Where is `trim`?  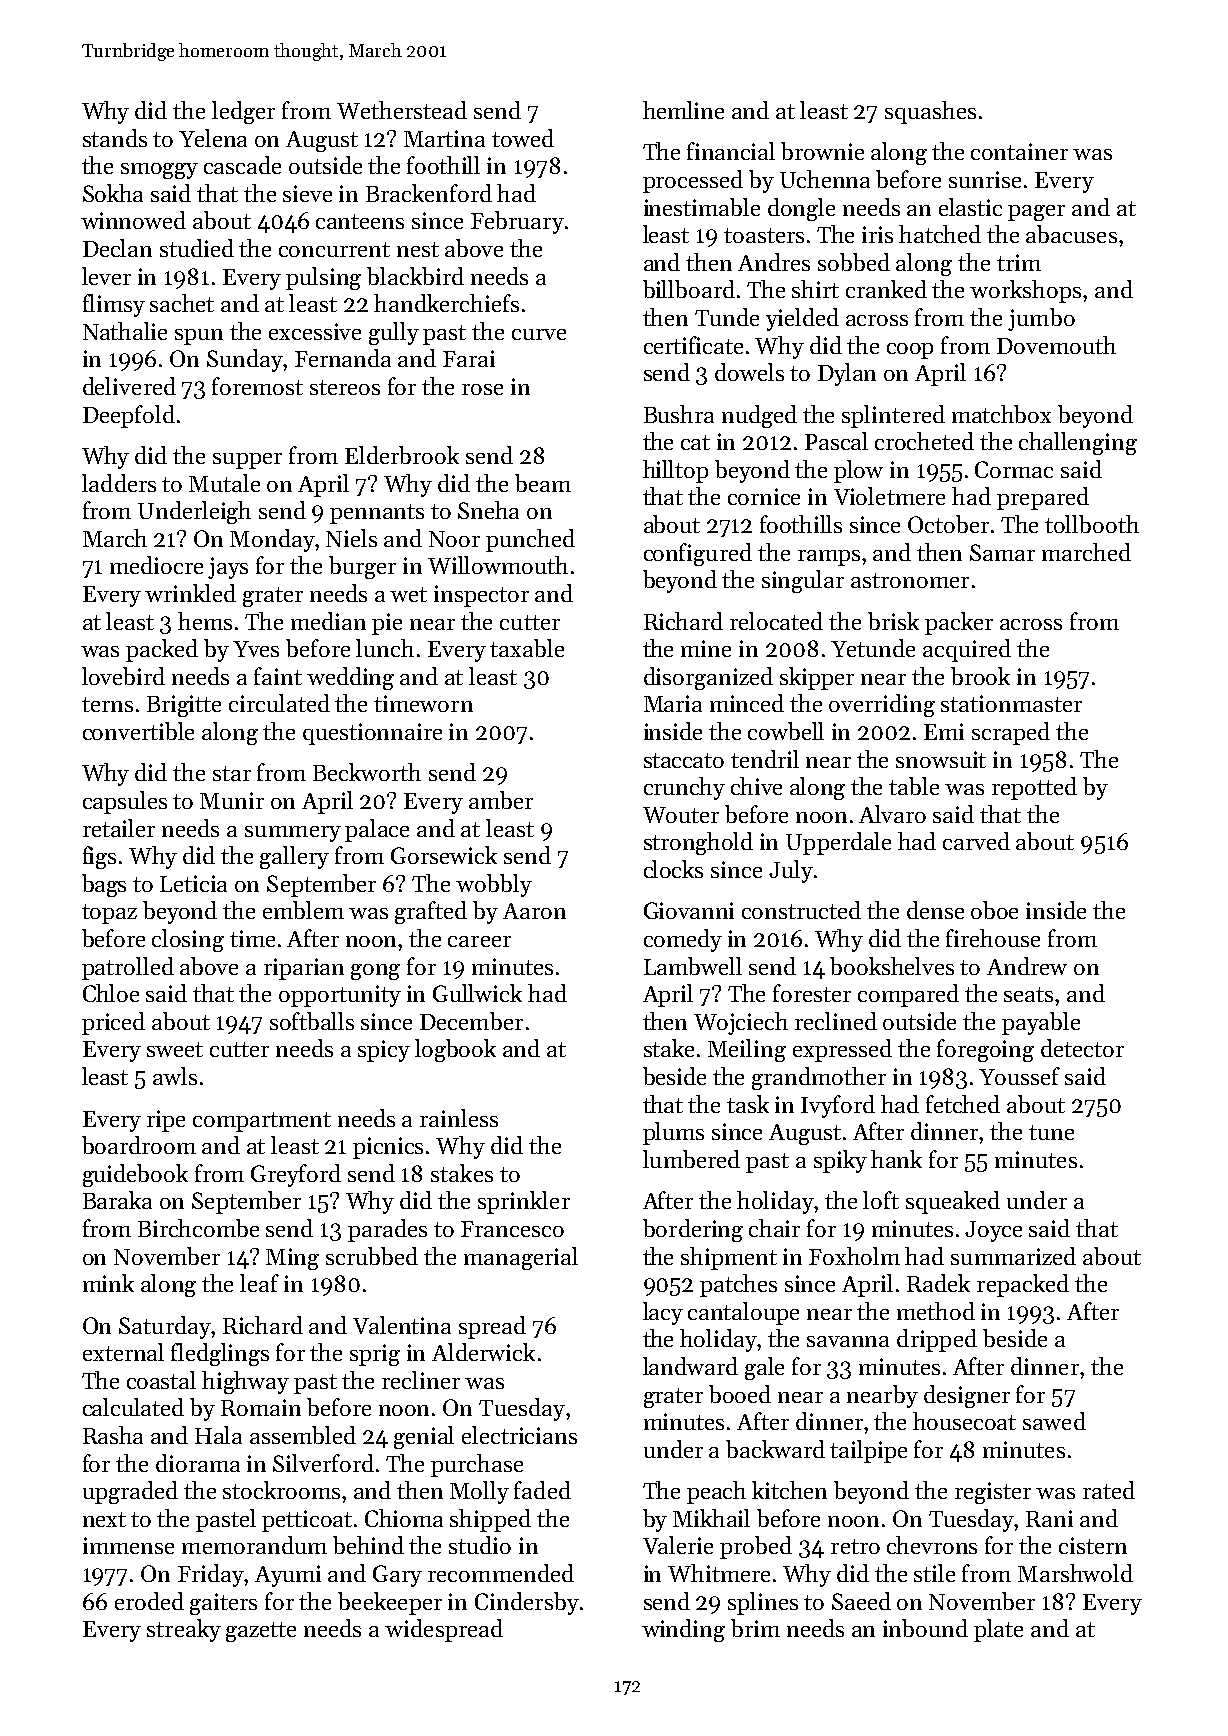 trim is located at coordinates (1019, 262).
